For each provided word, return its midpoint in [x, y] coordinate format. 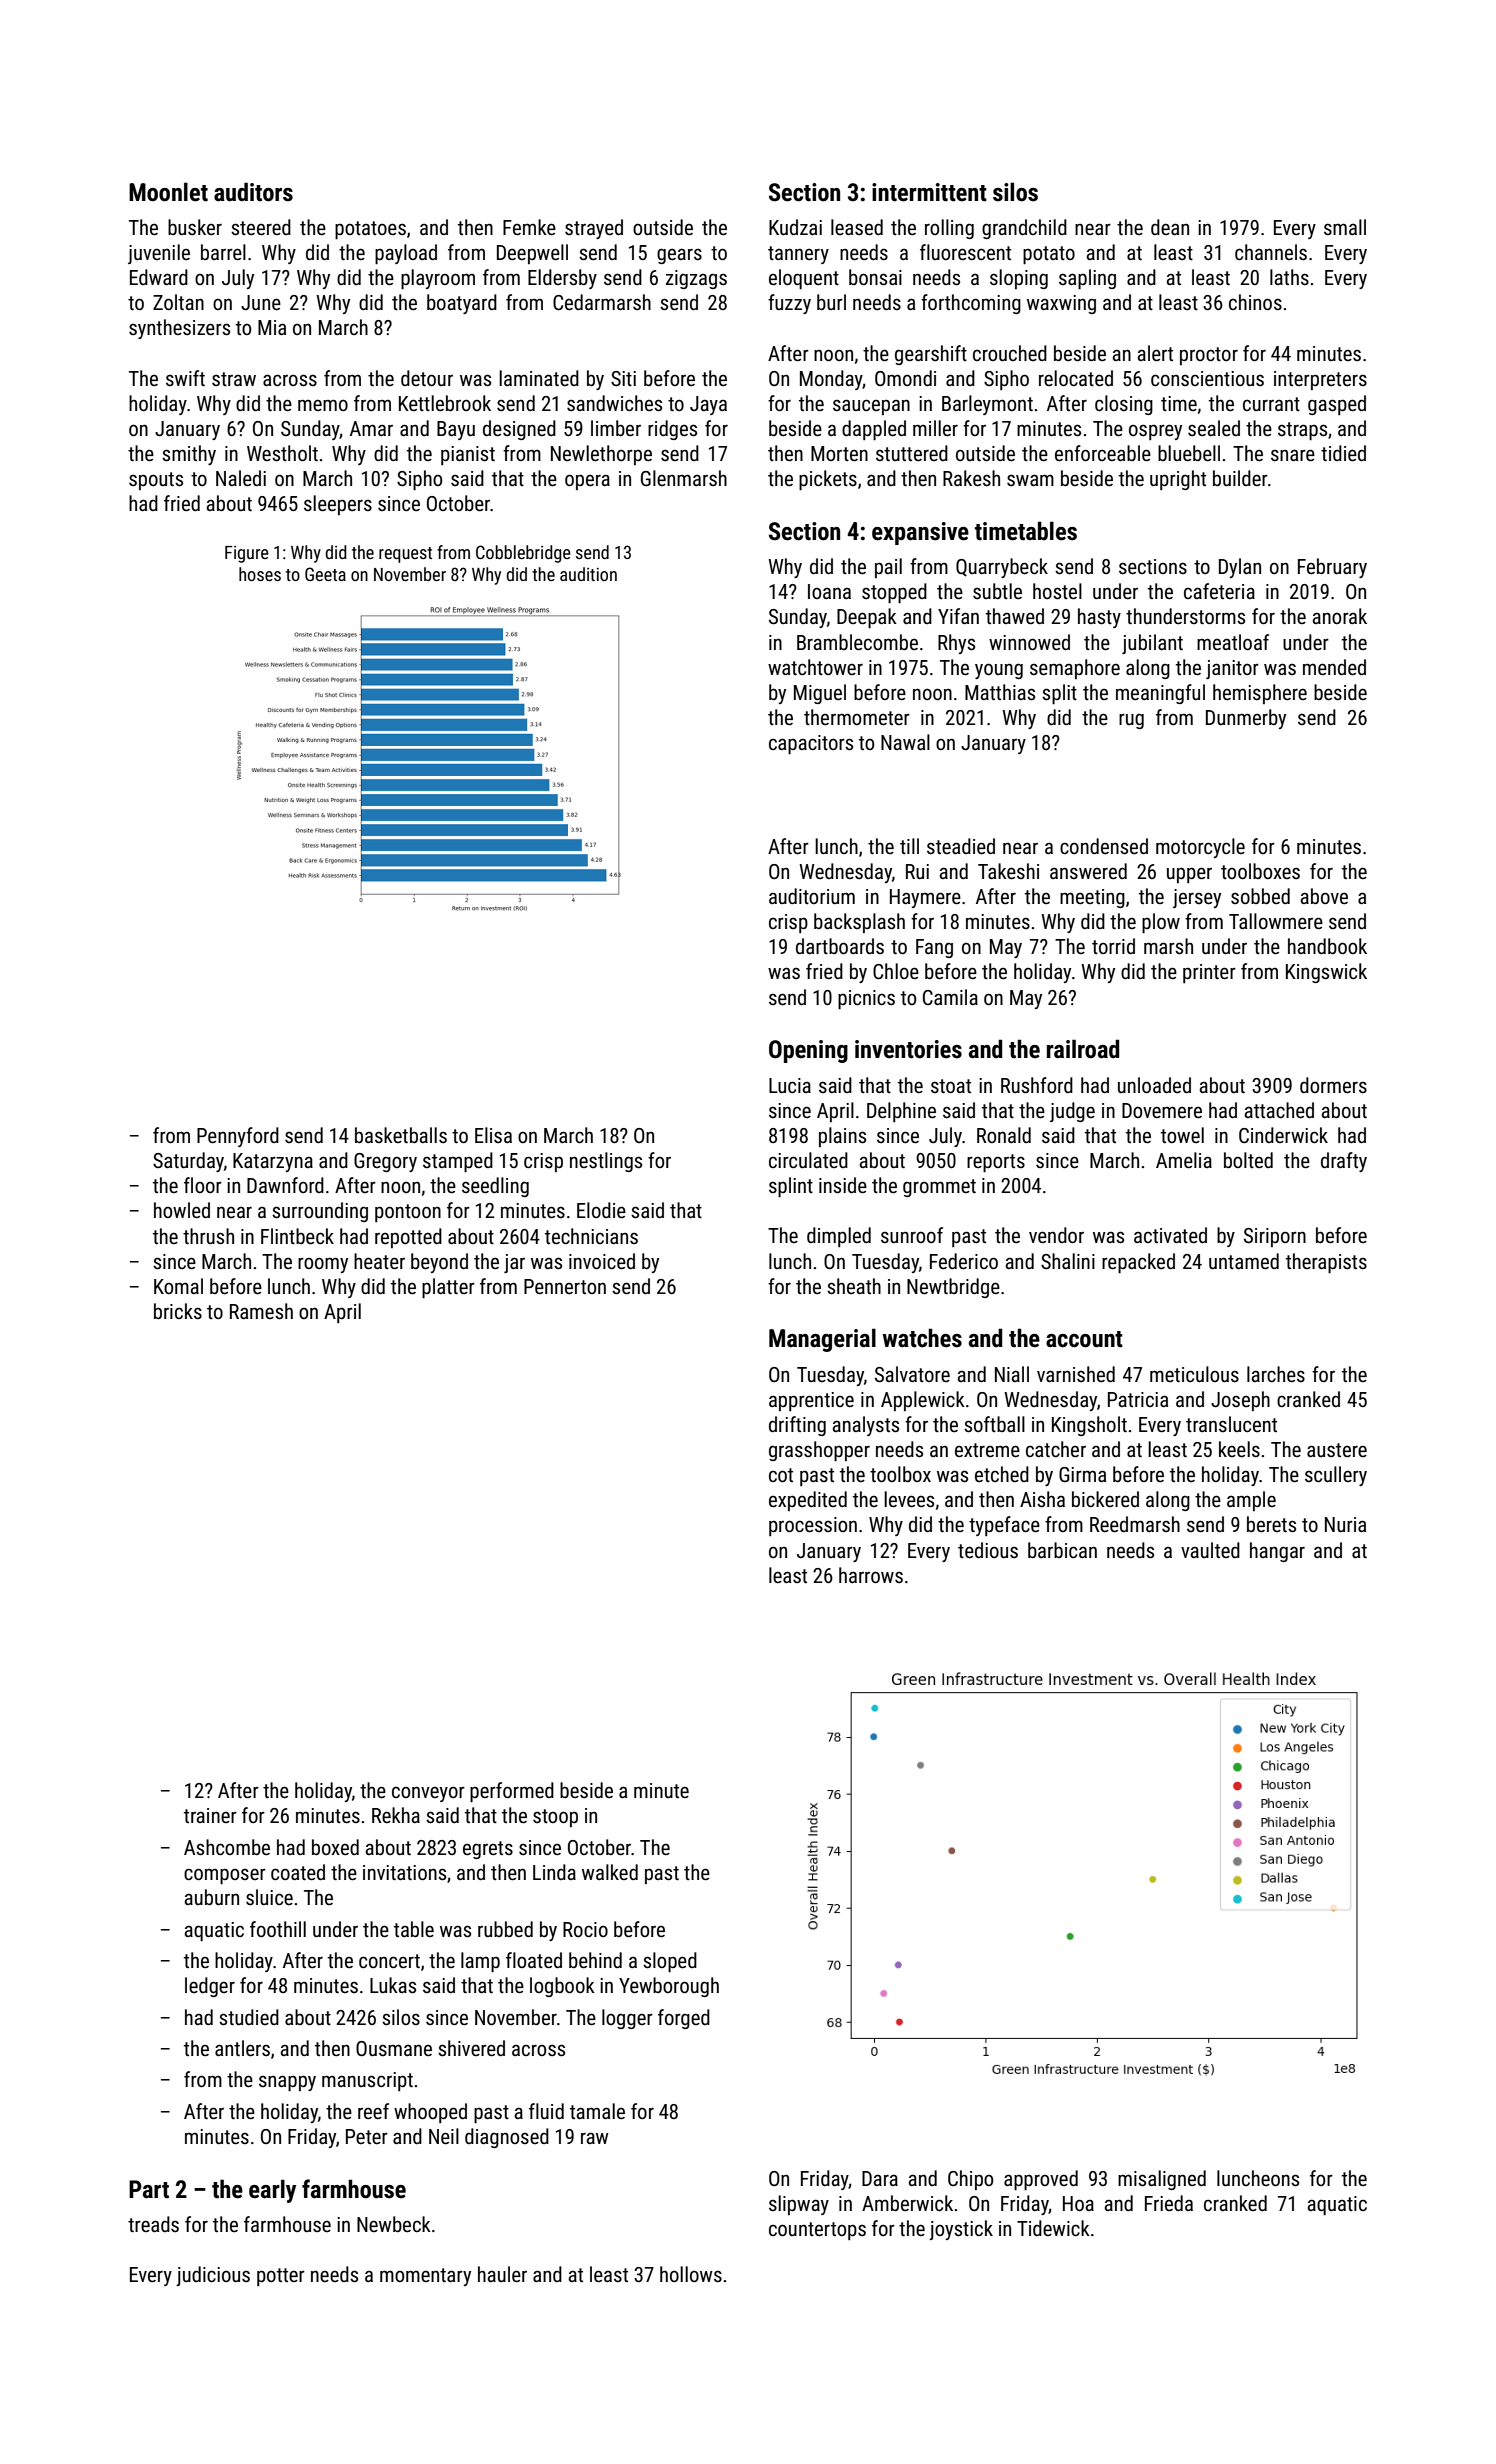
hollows [691, 2274]
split [1059, 694]
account [1084, 1339]
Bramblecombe [857, 642]
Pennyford [238, 1137]
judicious [213, 2276]
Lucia [790, 1085]
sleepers [338, 505]
